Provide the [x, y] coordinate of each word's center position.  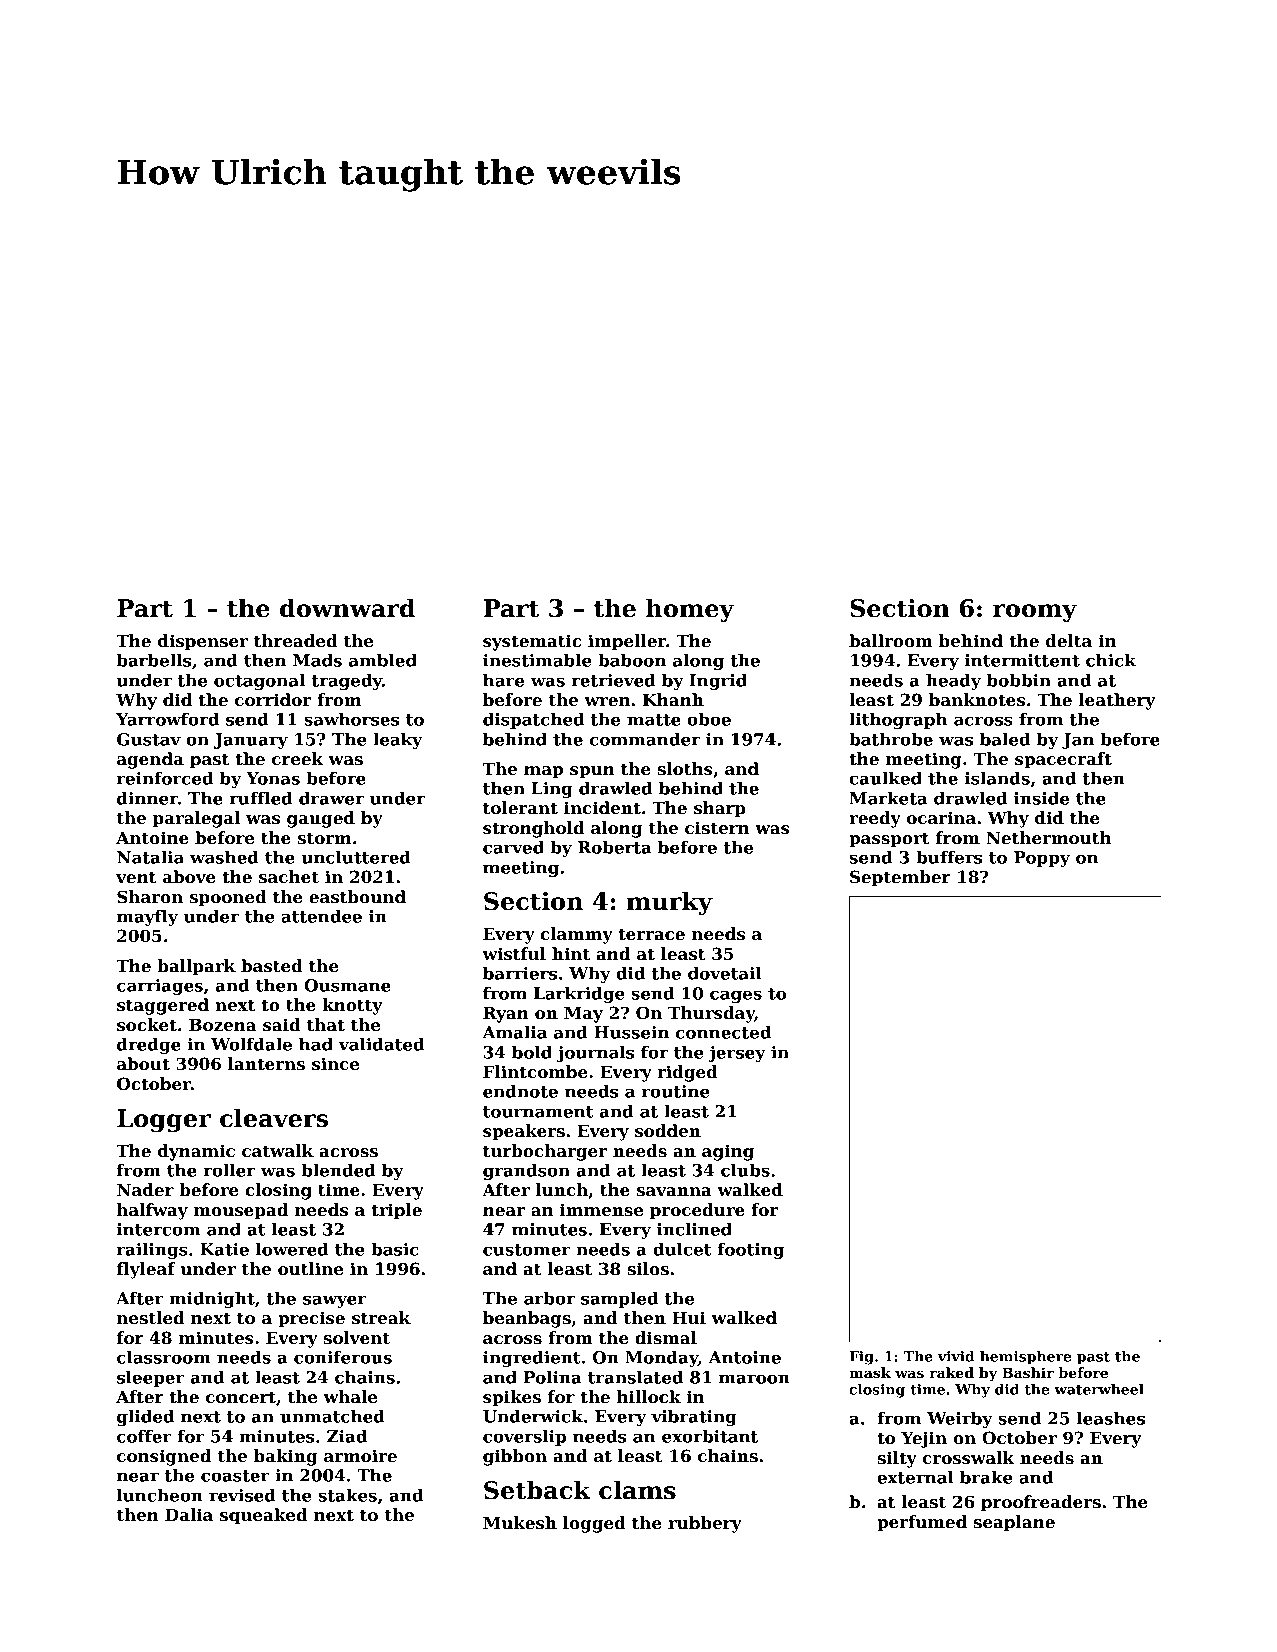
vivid [956, 1356]
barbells [154, 660]
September [900, 878]
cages [736, 996]
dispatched [533, 720]
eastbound [357, 897]
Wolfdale [251, 1044]
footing [750, 1250]
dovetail [724, 973]
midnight [212, 1299]
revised [242, 1495]
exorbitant [710, 1436]
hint [571, 954]
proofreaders [1041, 1503]
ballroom [891, 641]
